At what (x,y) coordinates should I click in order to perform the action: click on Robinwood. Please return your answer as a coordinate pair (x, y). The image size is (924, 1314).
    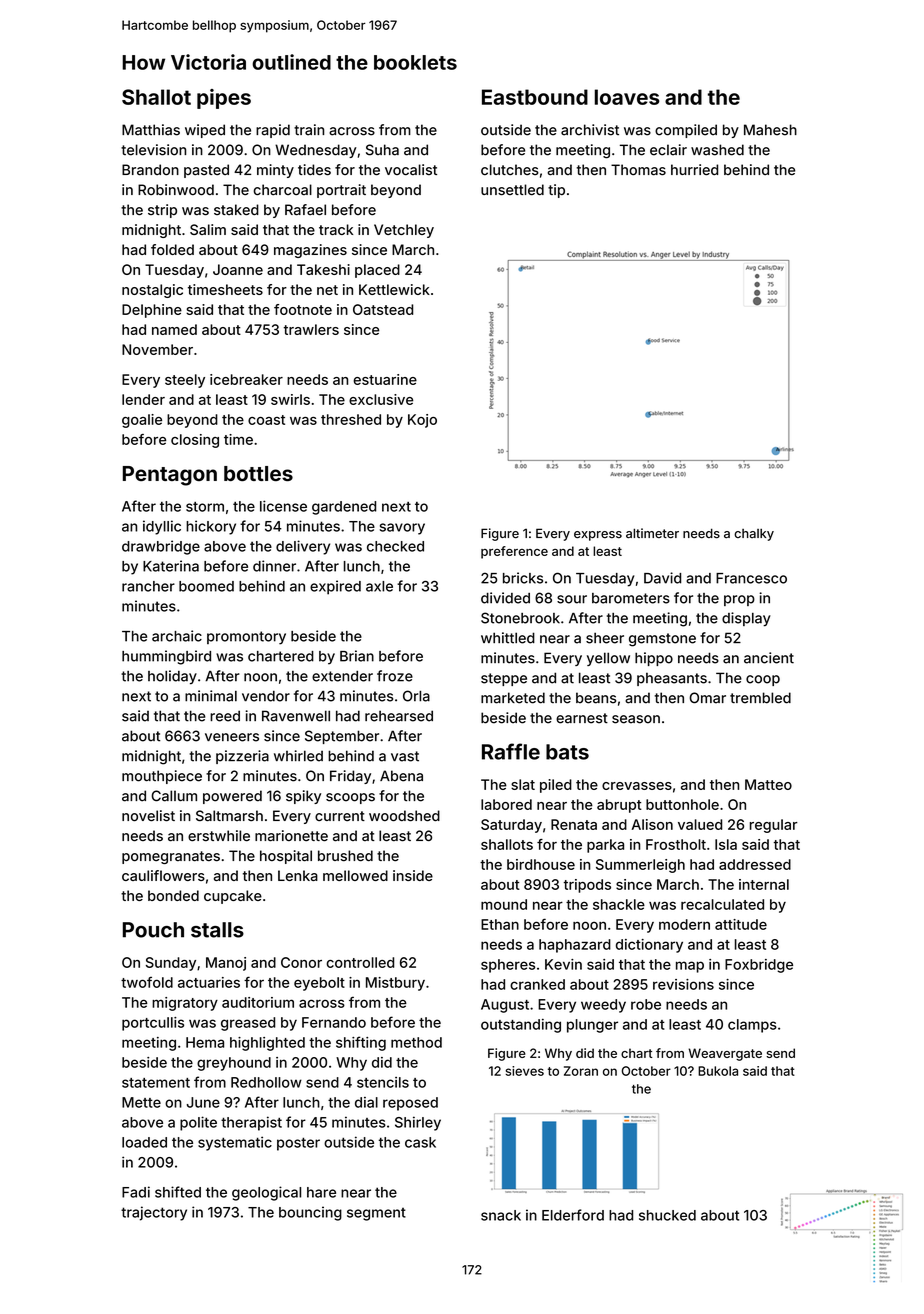
    Looking at the image, I should click on (176, 189).
